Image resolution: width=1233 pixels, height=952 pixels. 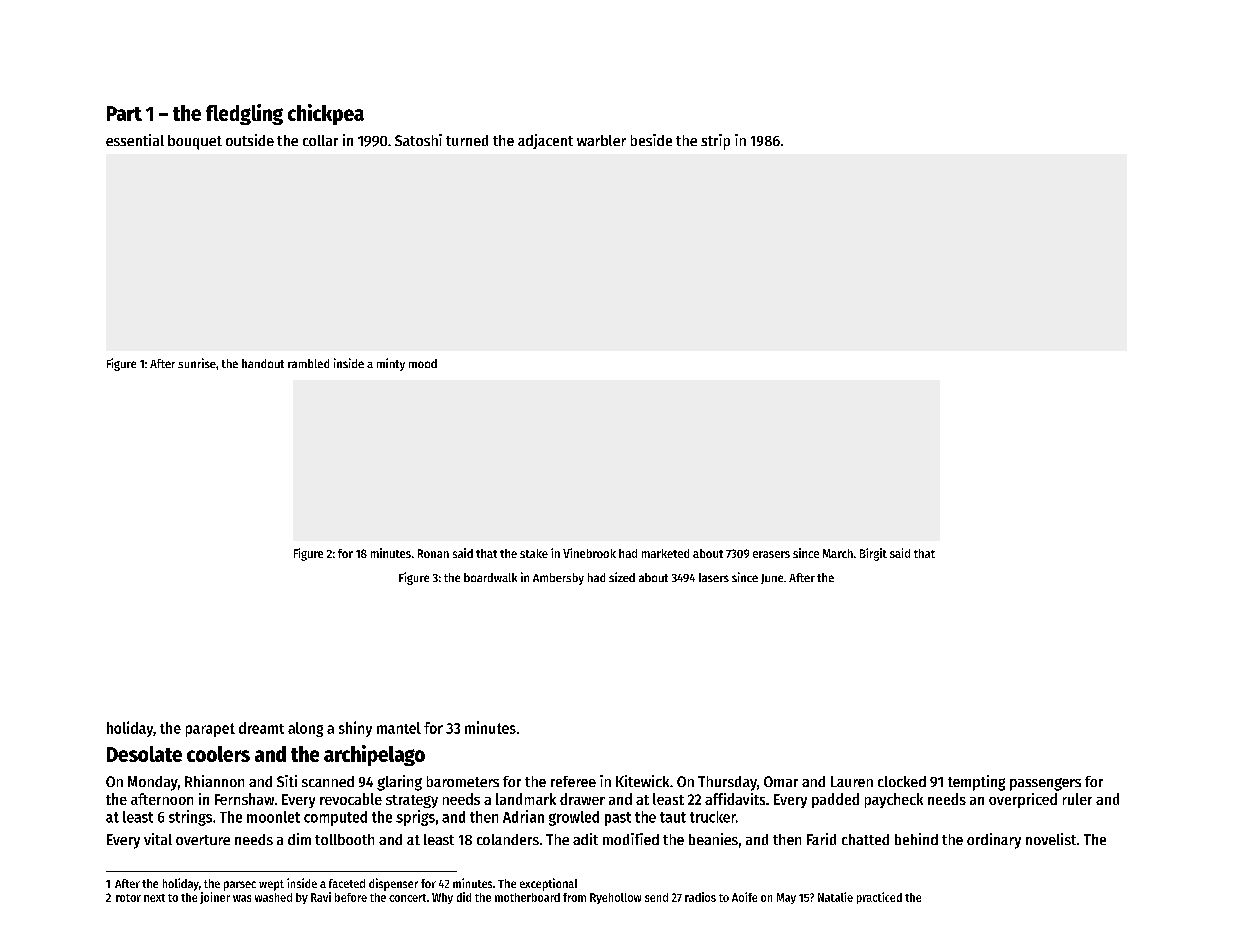 What do you see at coordinates (197, 363) in the page?
I see `sunrise` at bounding box center [197, 363].
